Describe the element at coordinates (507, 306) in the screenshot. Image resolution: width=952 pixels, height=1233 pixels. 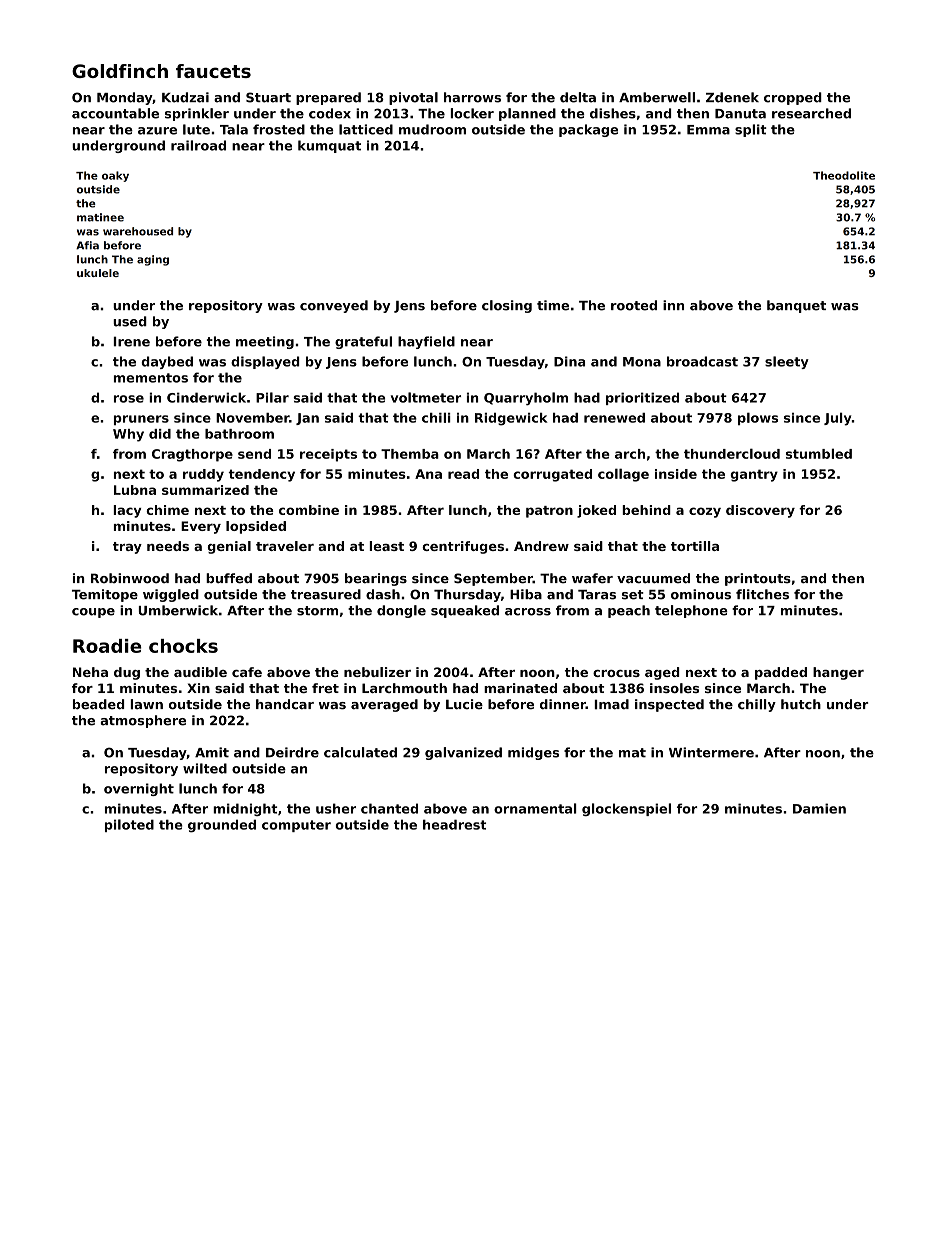
I see `closing` at that location.
